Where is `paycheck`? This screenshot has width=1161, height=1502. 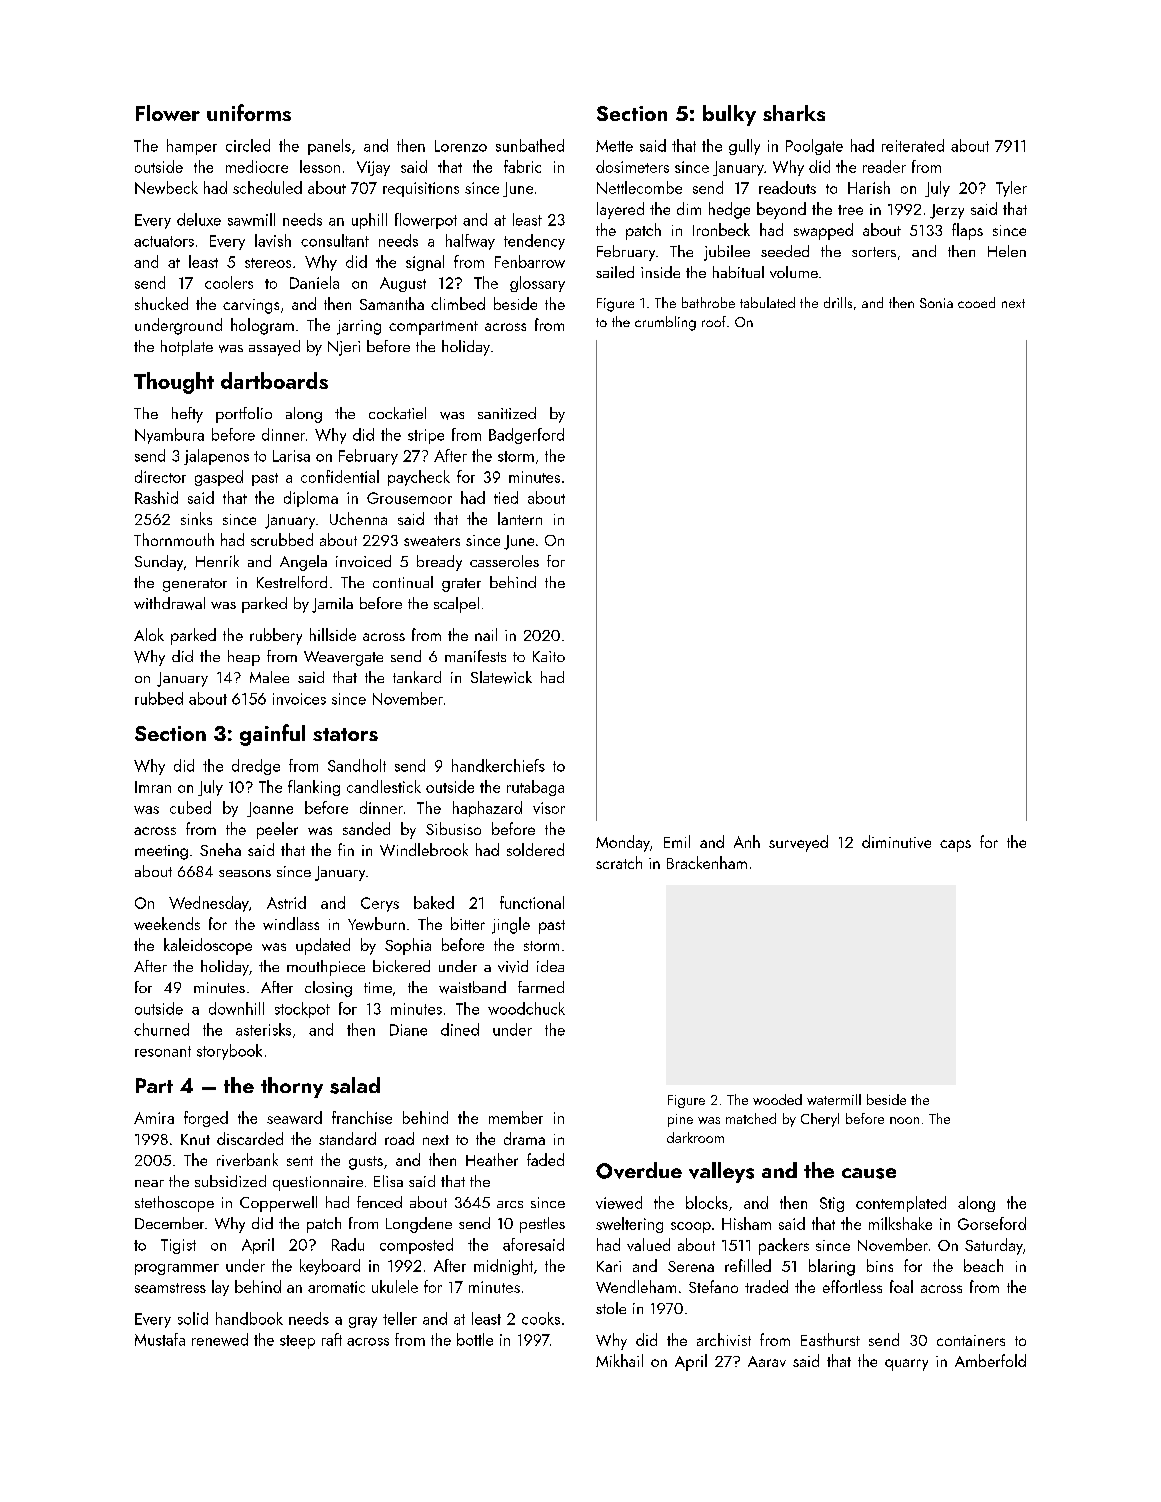
paycheck is located at coordinates (419, 478).
